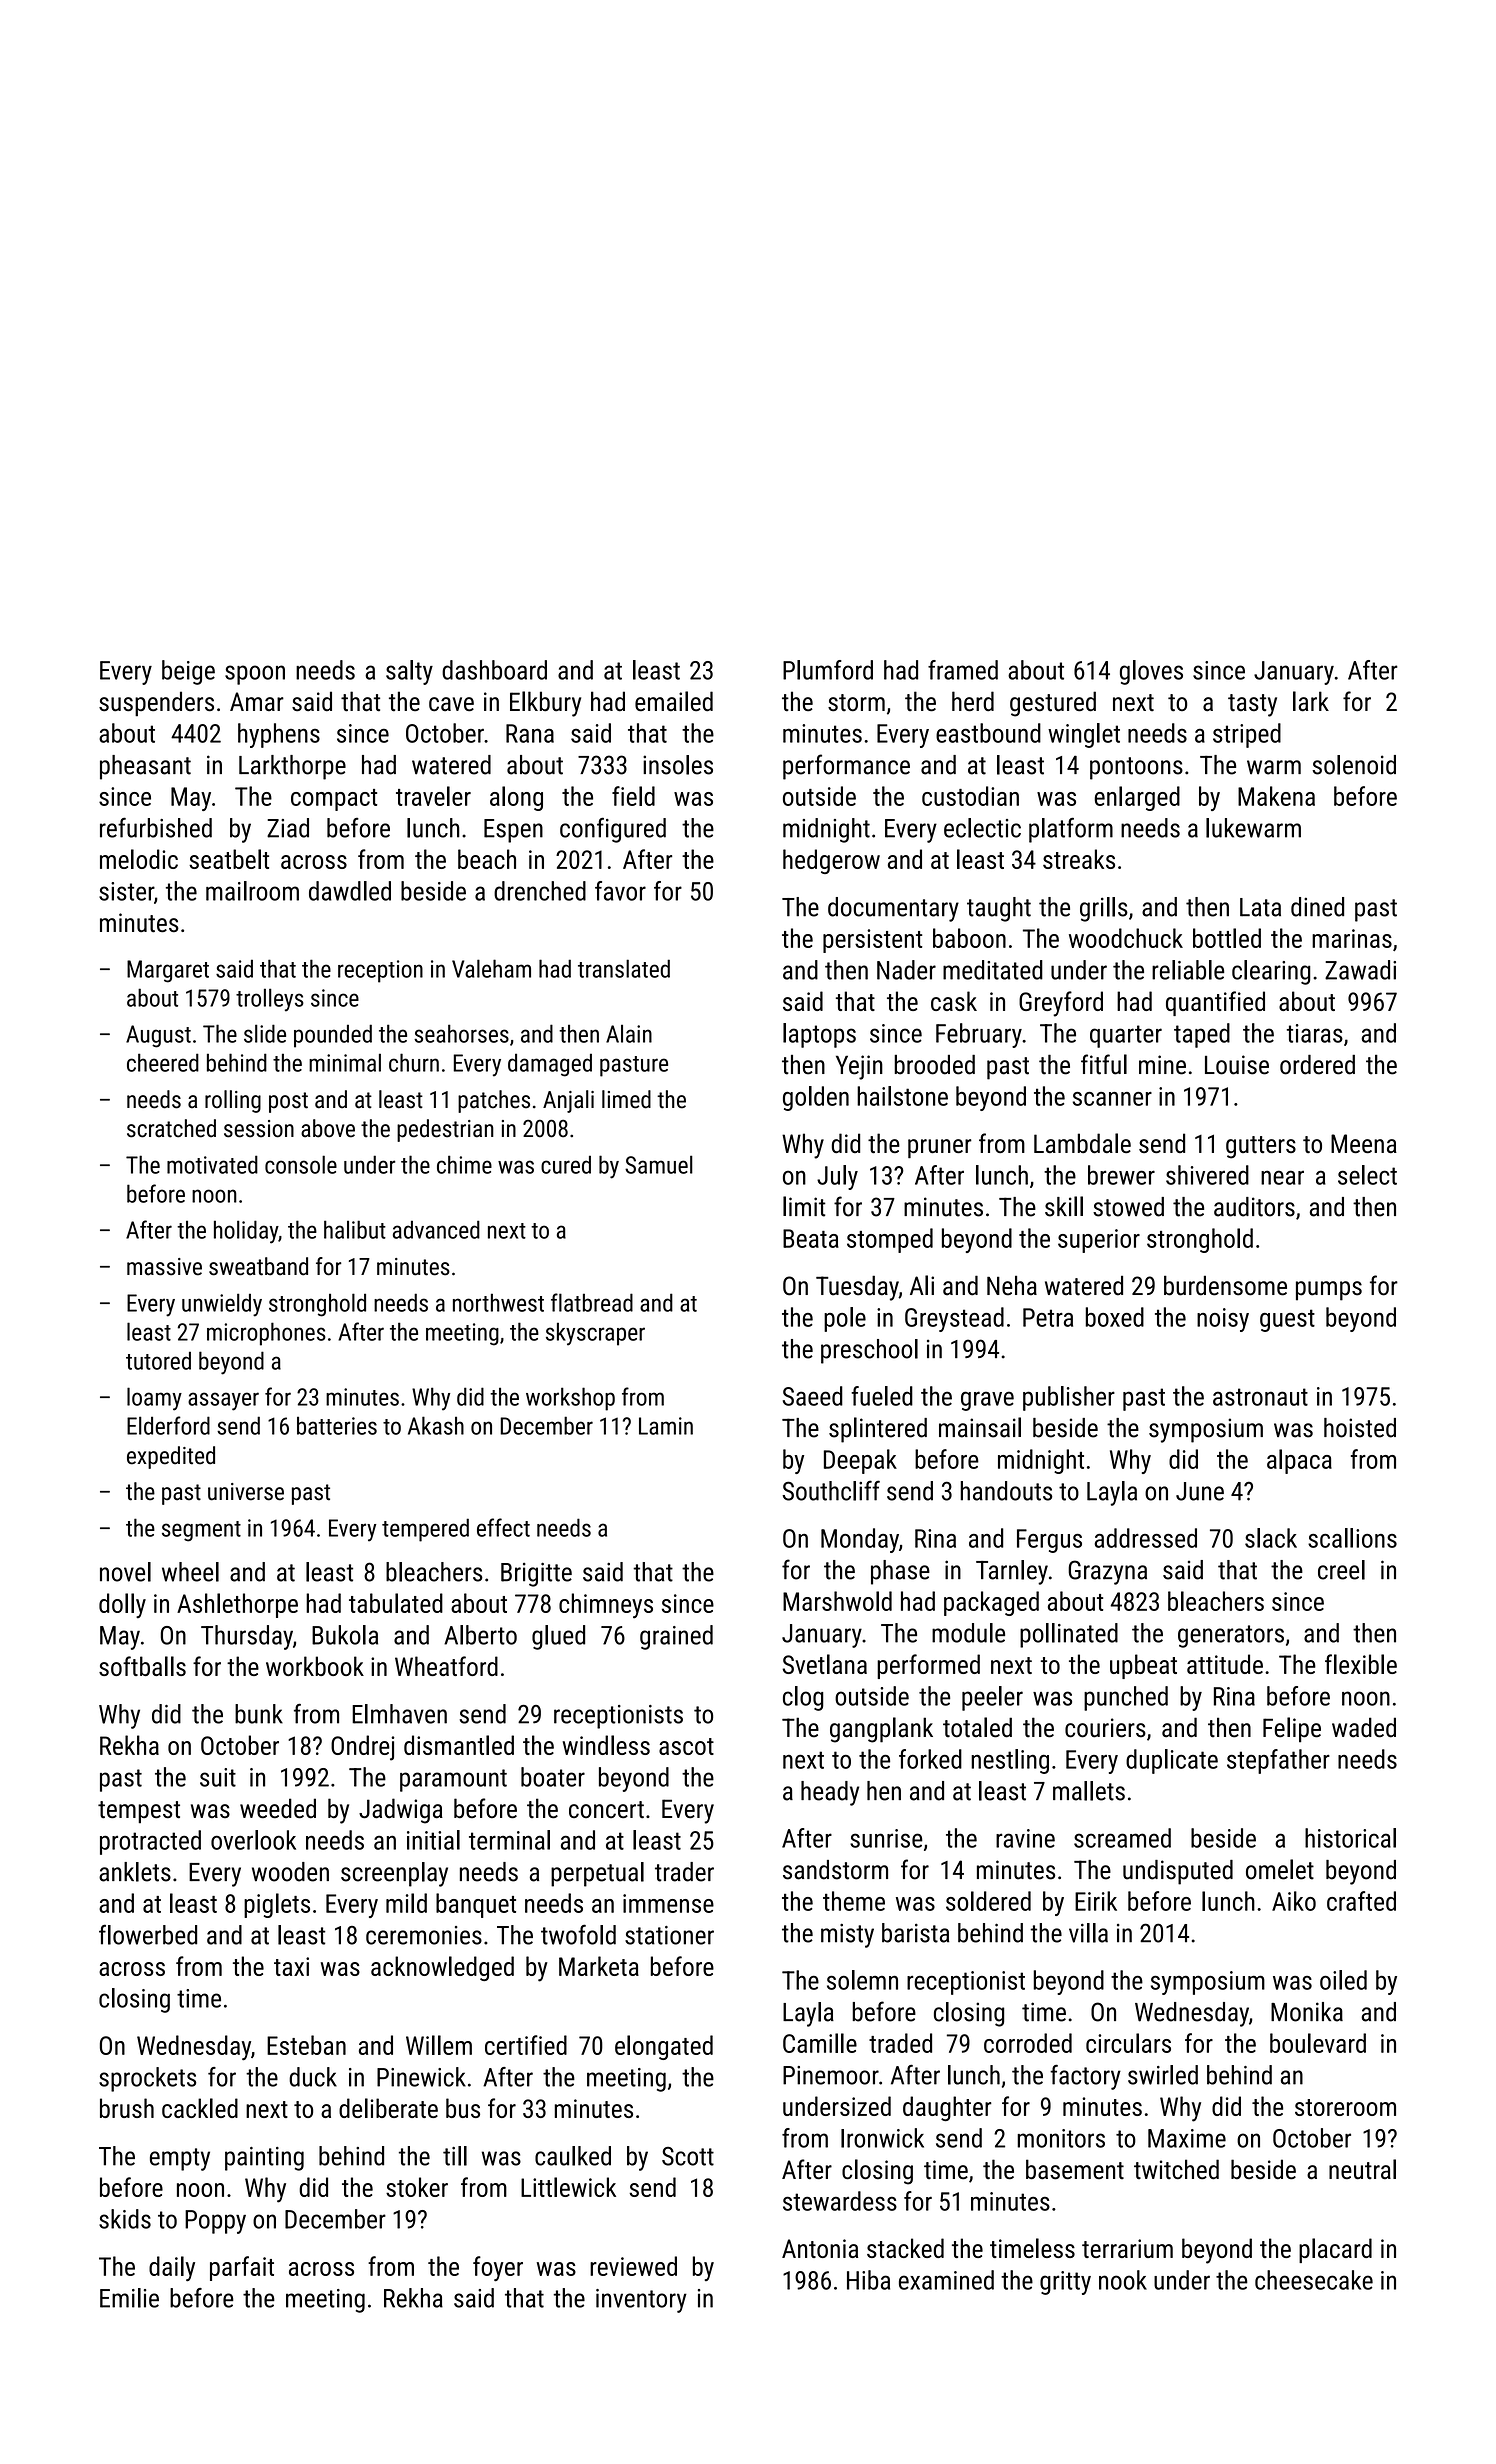 The width and height of the page is (1496, 2464). Describe the element at coordinates (1354, 765) in the page. I see `solenoid` at that location.
